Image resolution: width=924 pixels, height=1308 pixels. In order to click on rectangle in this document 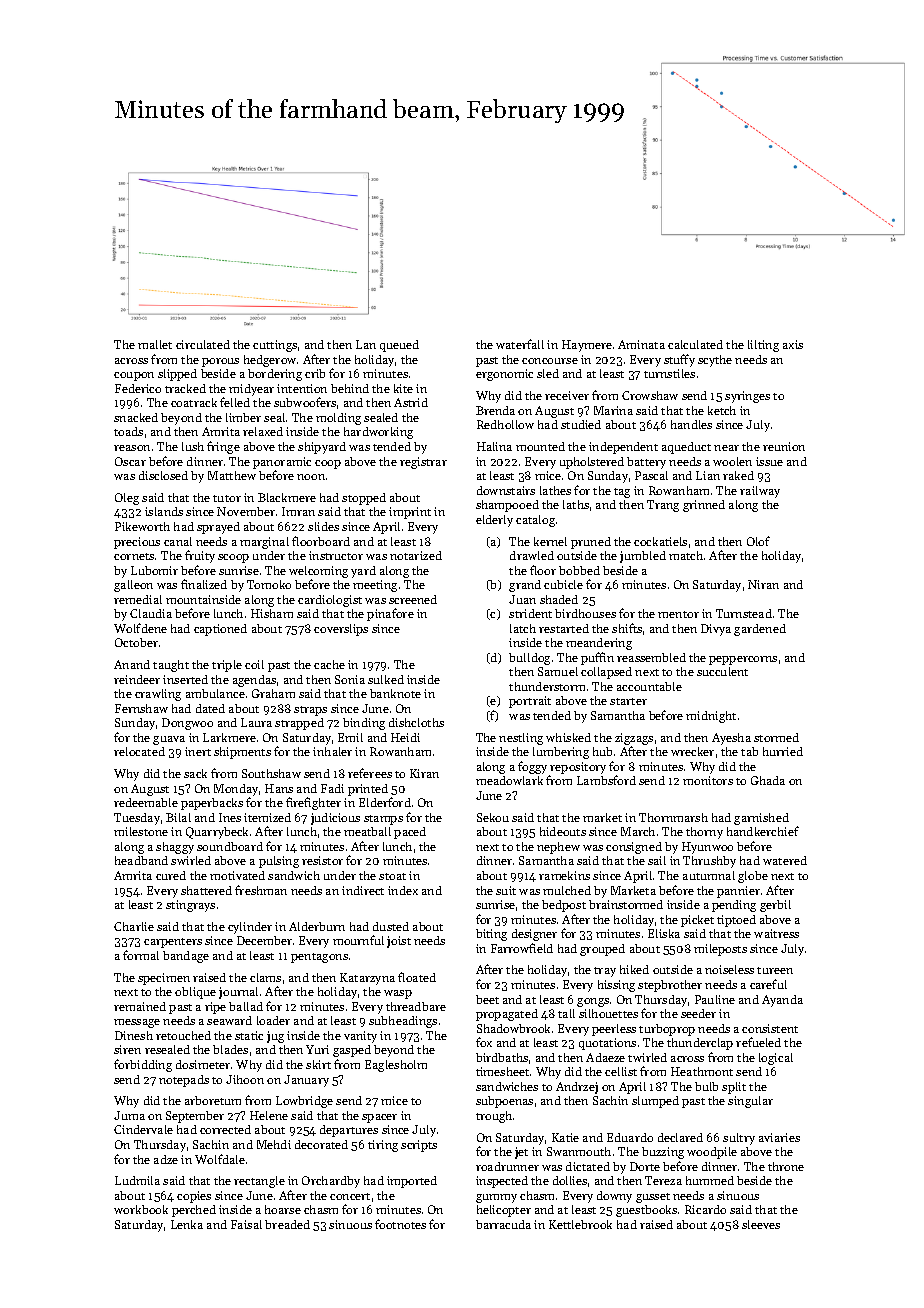, I will do `click(259, 1182)`.
